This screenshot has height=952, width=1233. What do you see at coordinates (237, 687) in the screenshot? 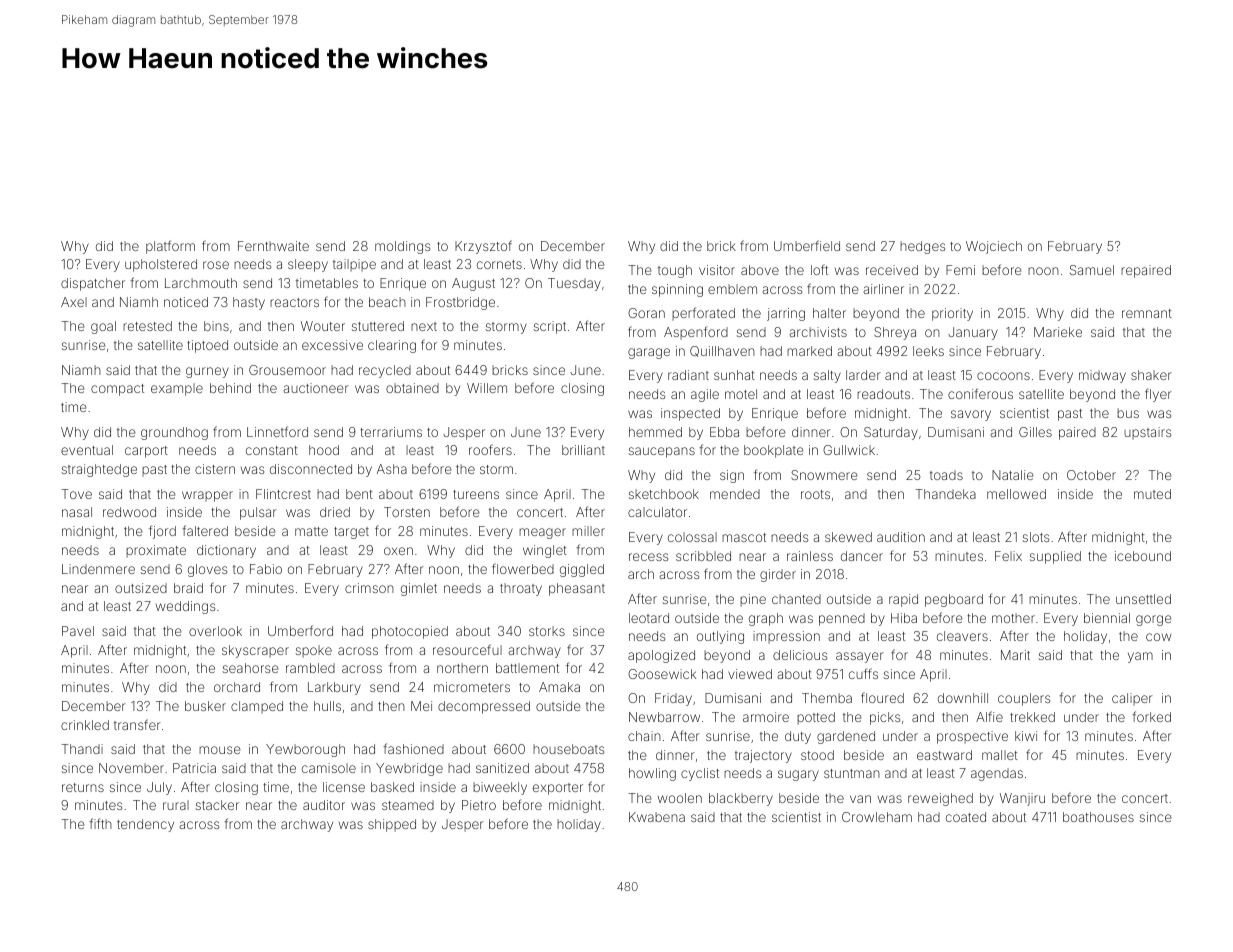
I see `orchard` at bounding box center [237, 687].
